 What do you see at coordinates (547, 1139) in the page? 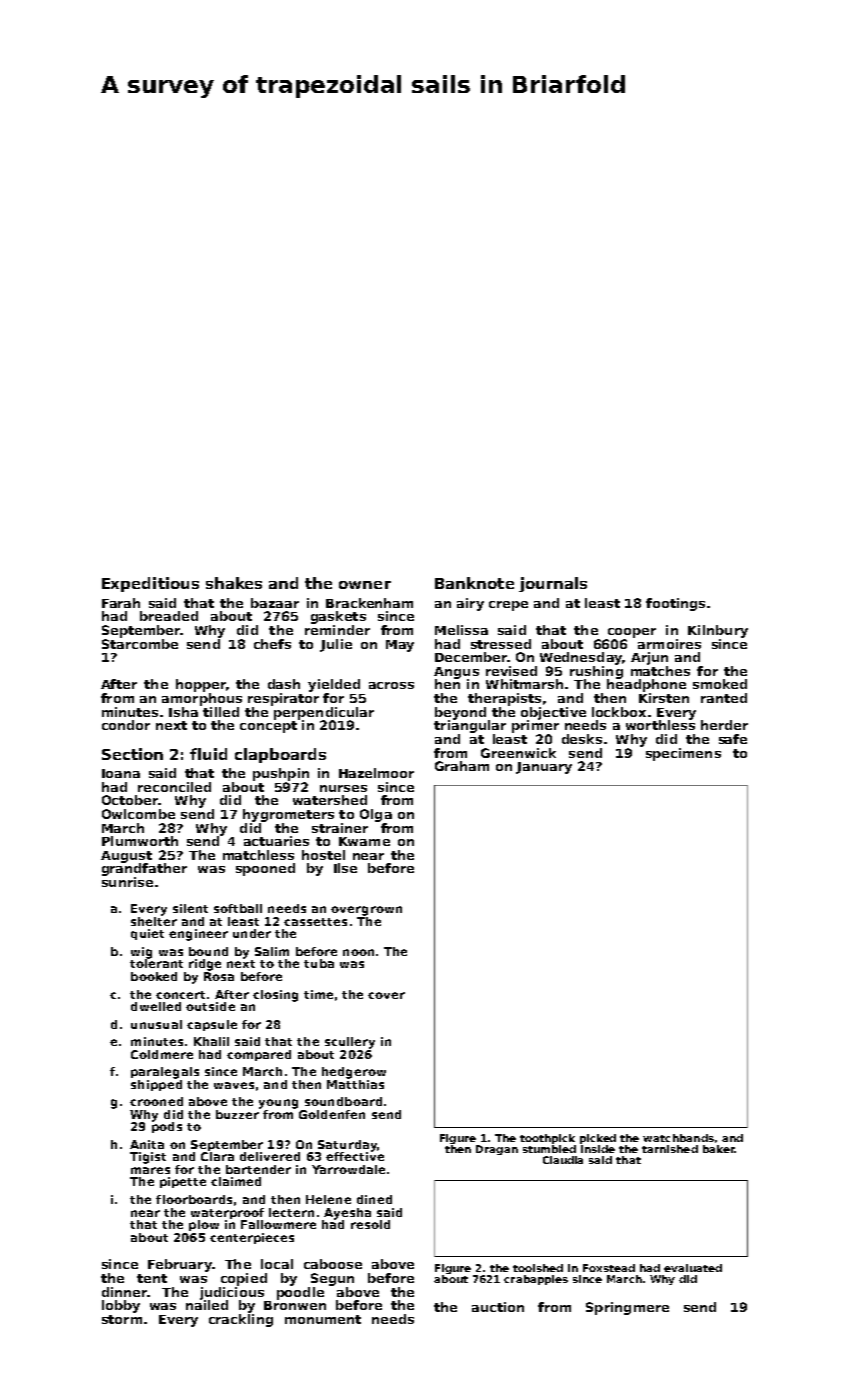
I see `toothpick` at bounding box center [547, 1139].
